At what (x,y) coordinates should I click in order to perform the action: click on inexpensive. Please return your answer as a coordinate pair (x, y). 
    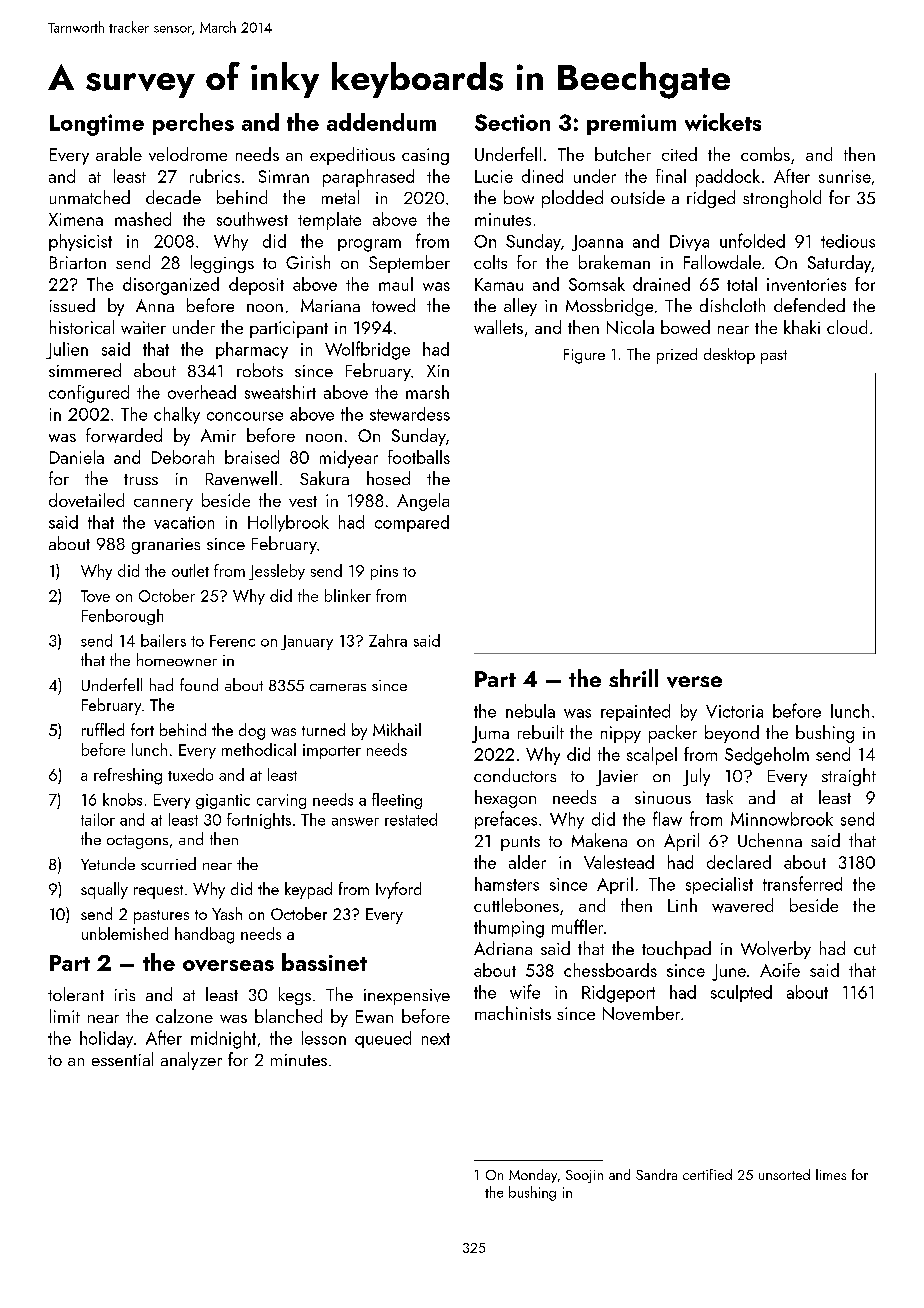
    Looking at the image, I should click on (407, 997).
